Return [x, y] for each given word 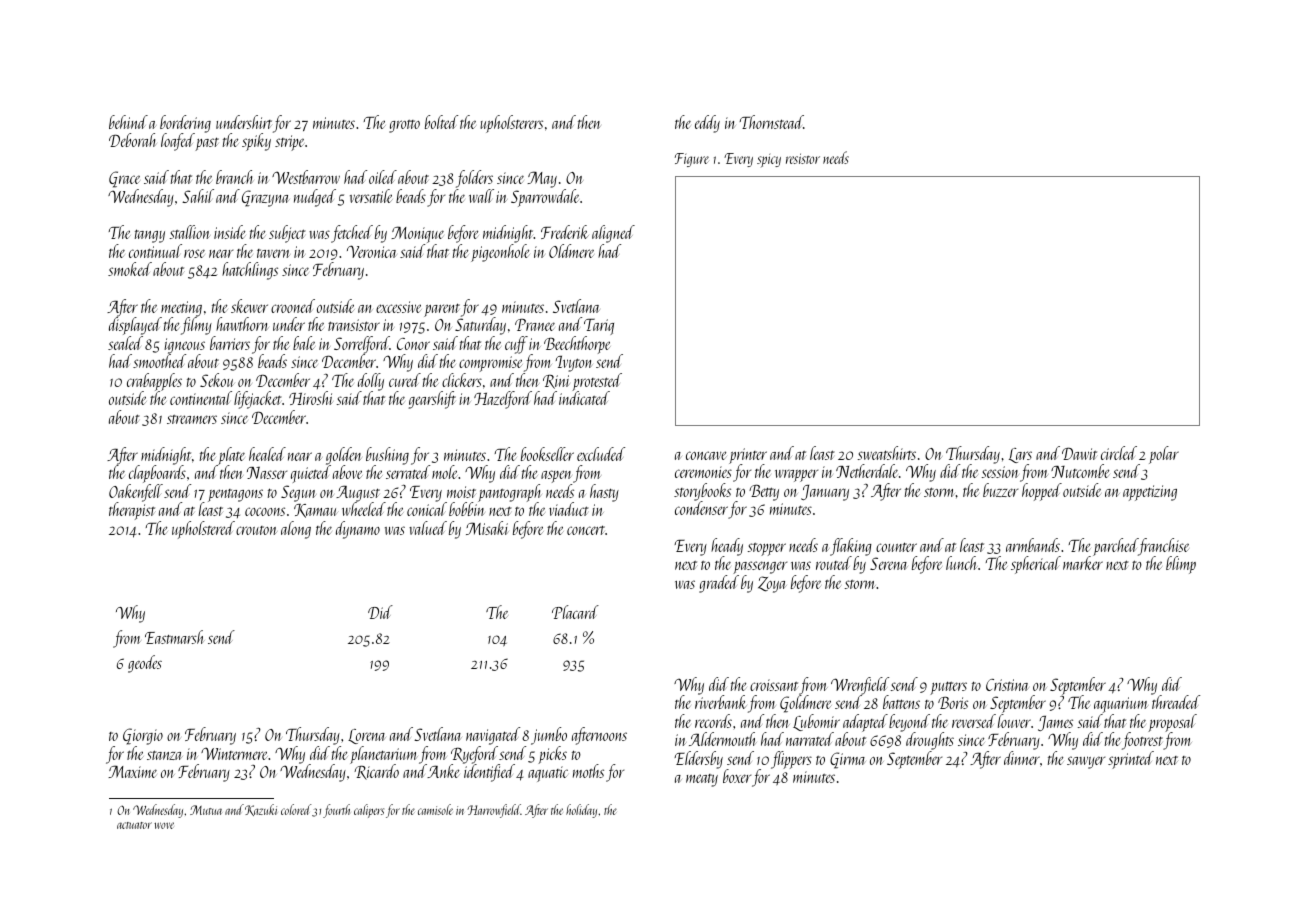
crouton [256, 530]
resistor [803, 158]
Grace [124, 179]
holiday [581, 811]
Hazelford [503, 400]
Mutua [206, 810]
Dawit [1079, 453]
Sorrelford [362, 345]
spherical [1036, 565]
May [542, 179]
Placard [575, 612]
